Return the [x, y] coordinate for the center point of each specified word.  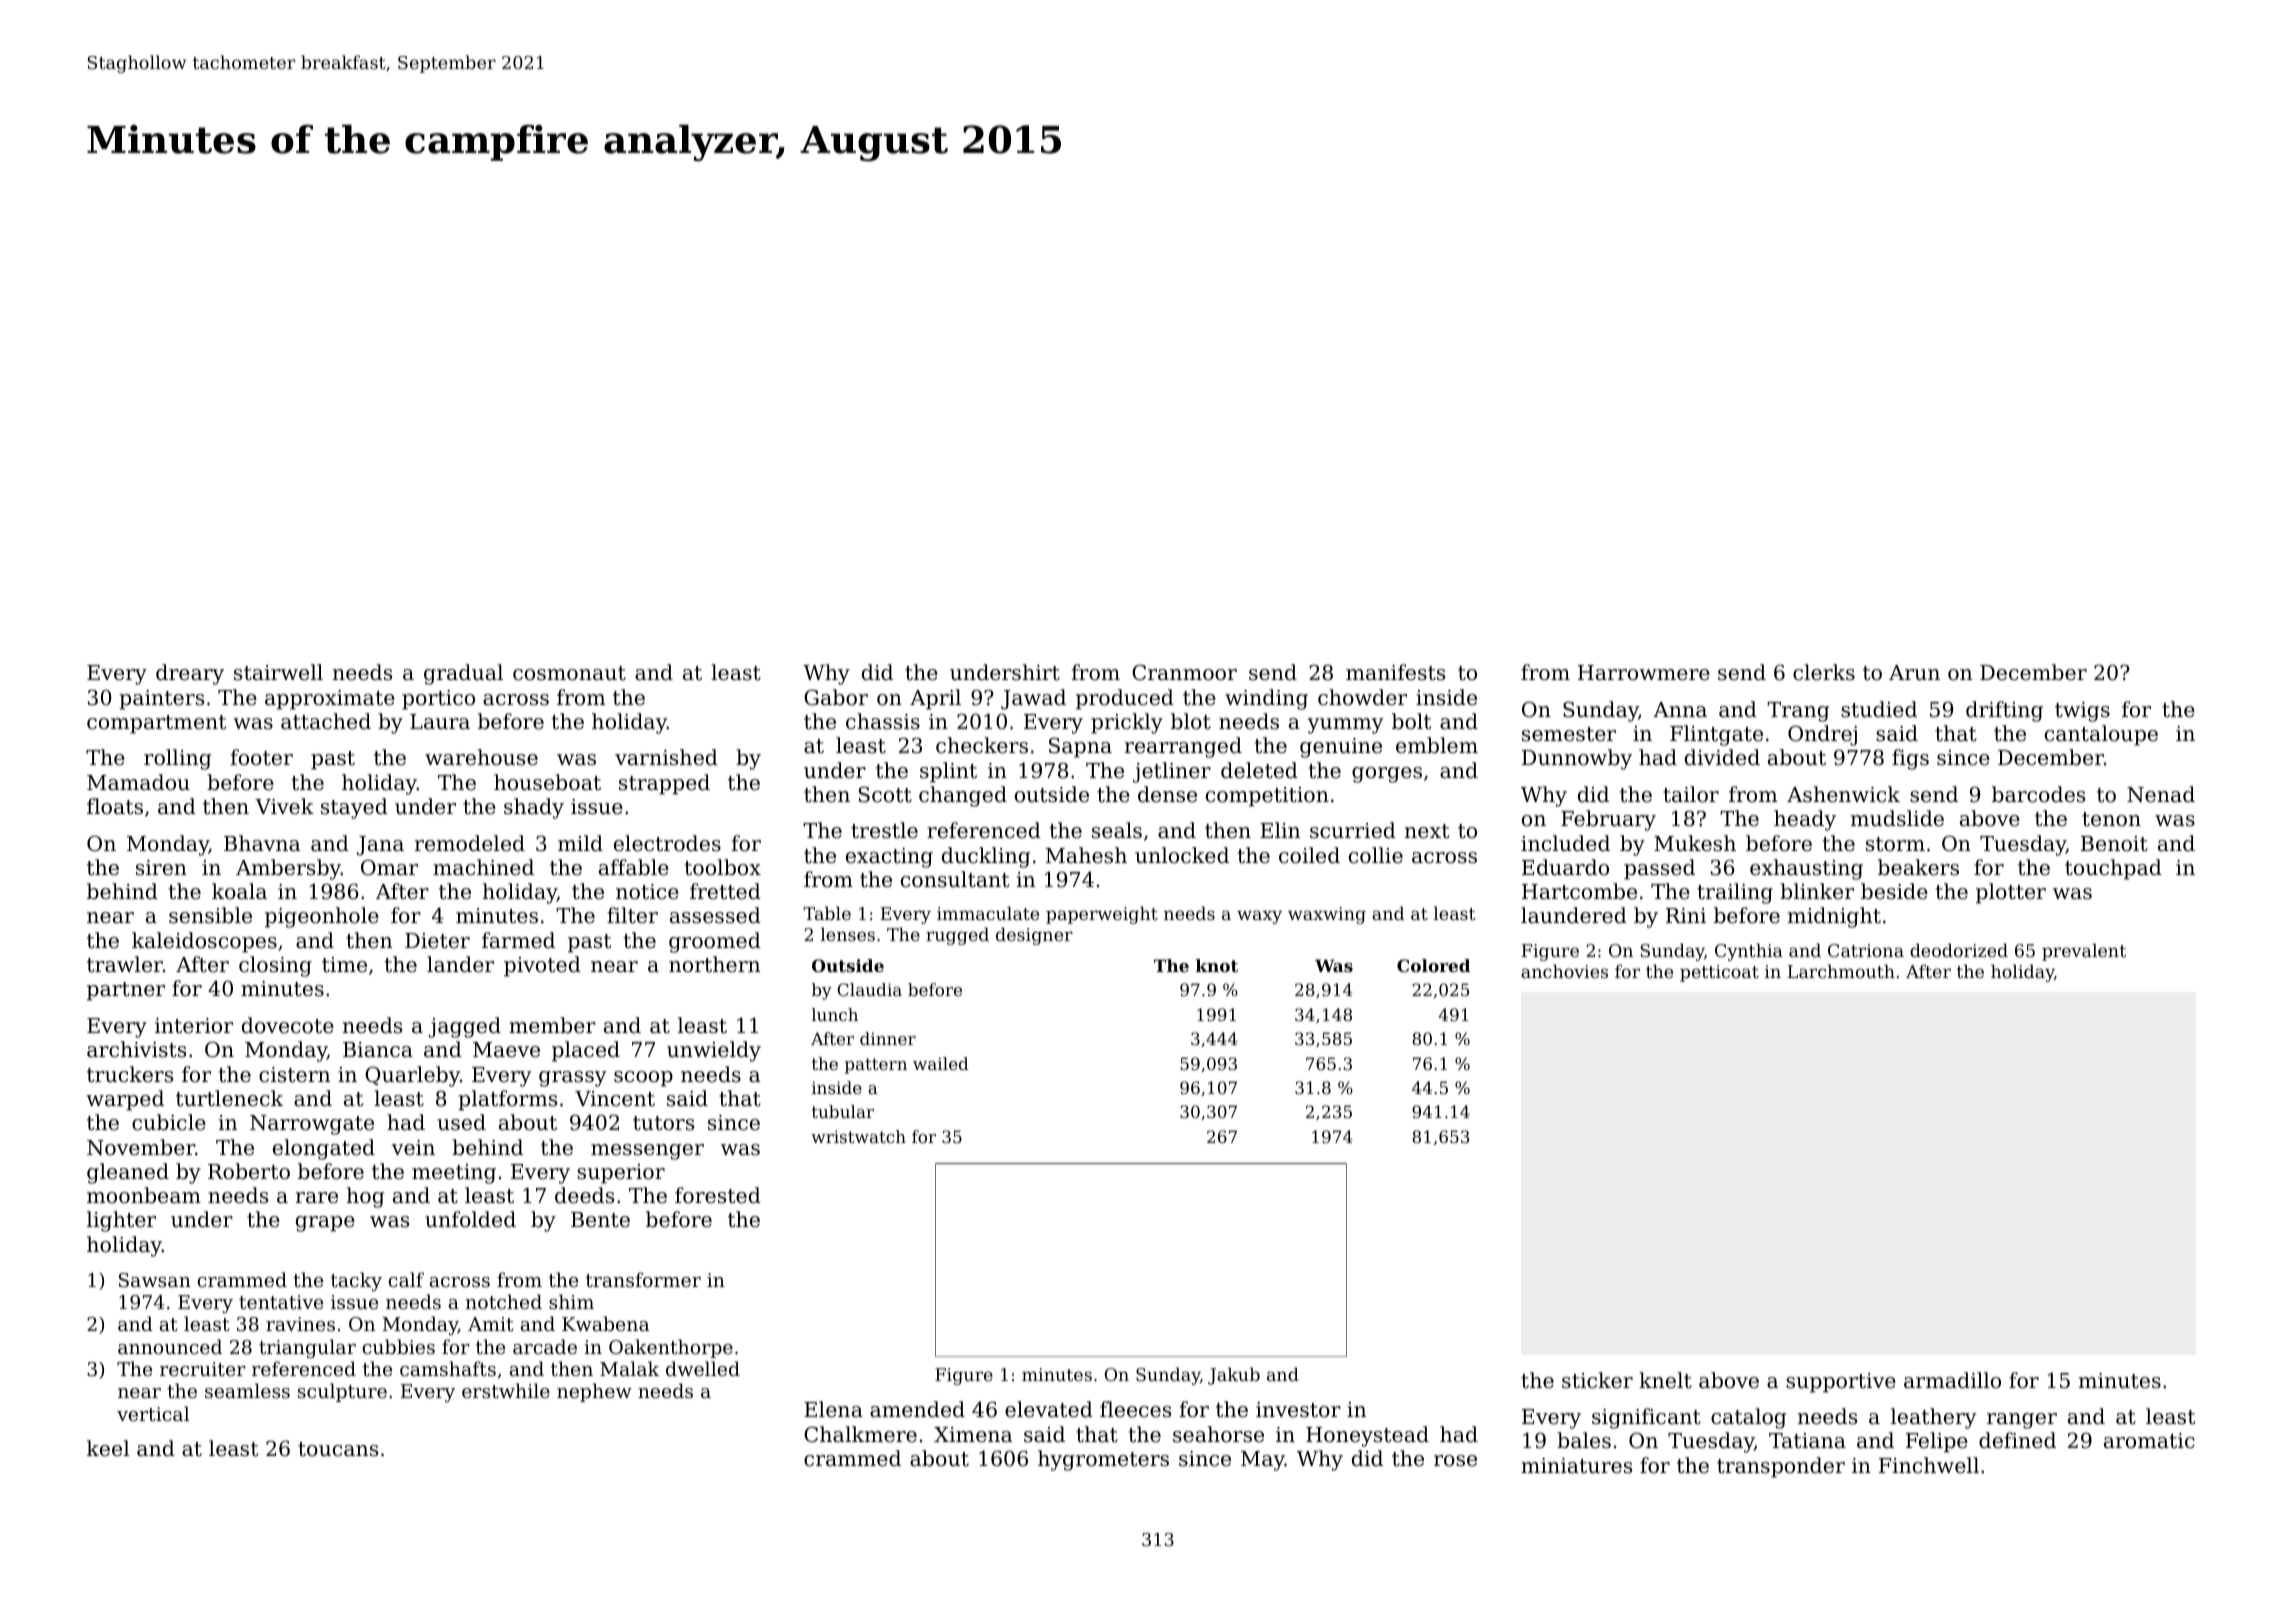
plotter [2011, 893]
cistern [294, 1075]
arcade [545, 1346]
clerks [1824, 672]
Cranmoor [1184, 672]
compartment [156, 724]
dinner [888, 1038]
